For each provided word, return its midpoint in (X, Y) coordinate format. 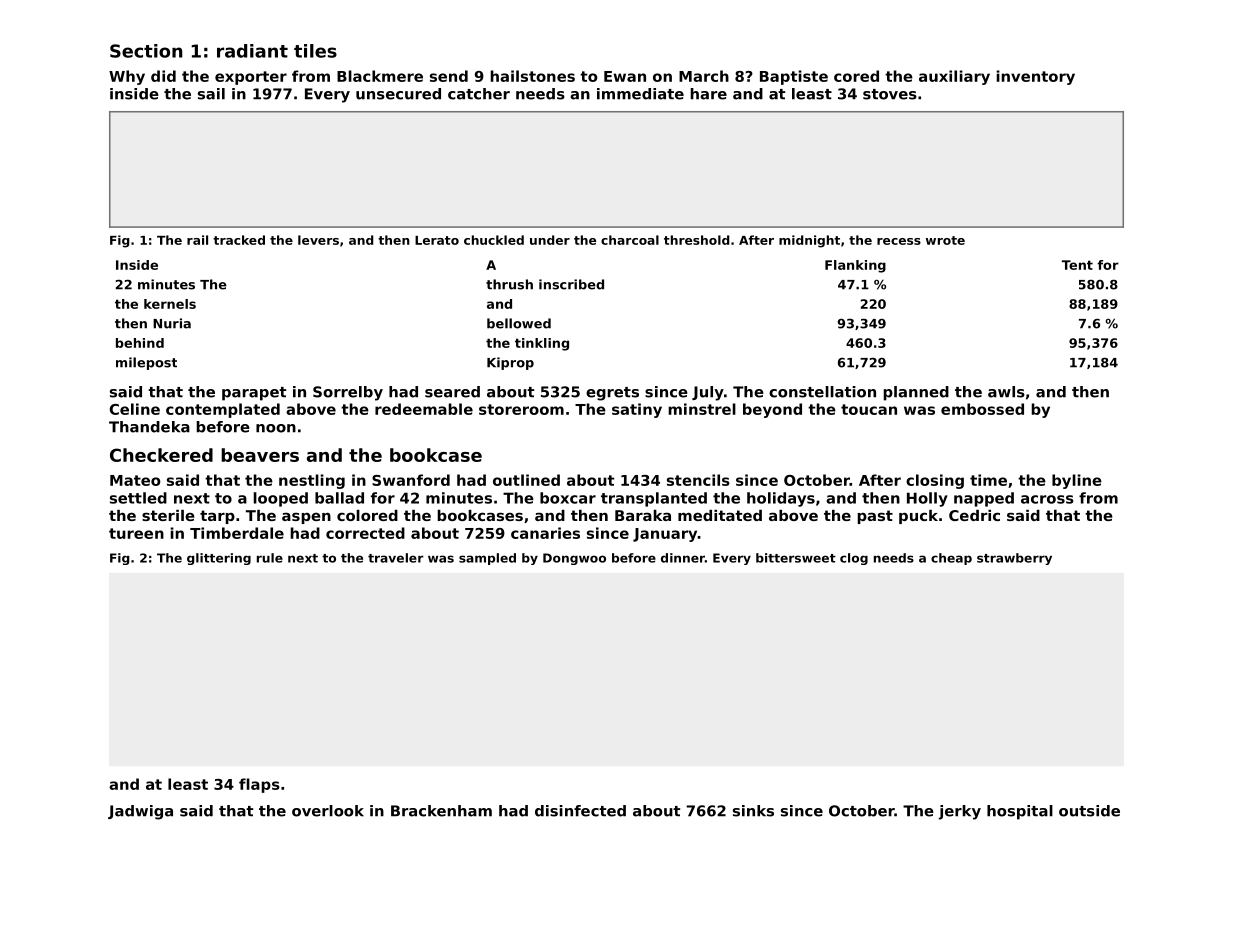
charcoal (630, 240)
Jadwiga (140, 812)
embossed (982, 409)
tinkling (542, 344)
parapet (254, 394)
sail (211, 94)
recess (899, 241)
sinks (753, 811)
